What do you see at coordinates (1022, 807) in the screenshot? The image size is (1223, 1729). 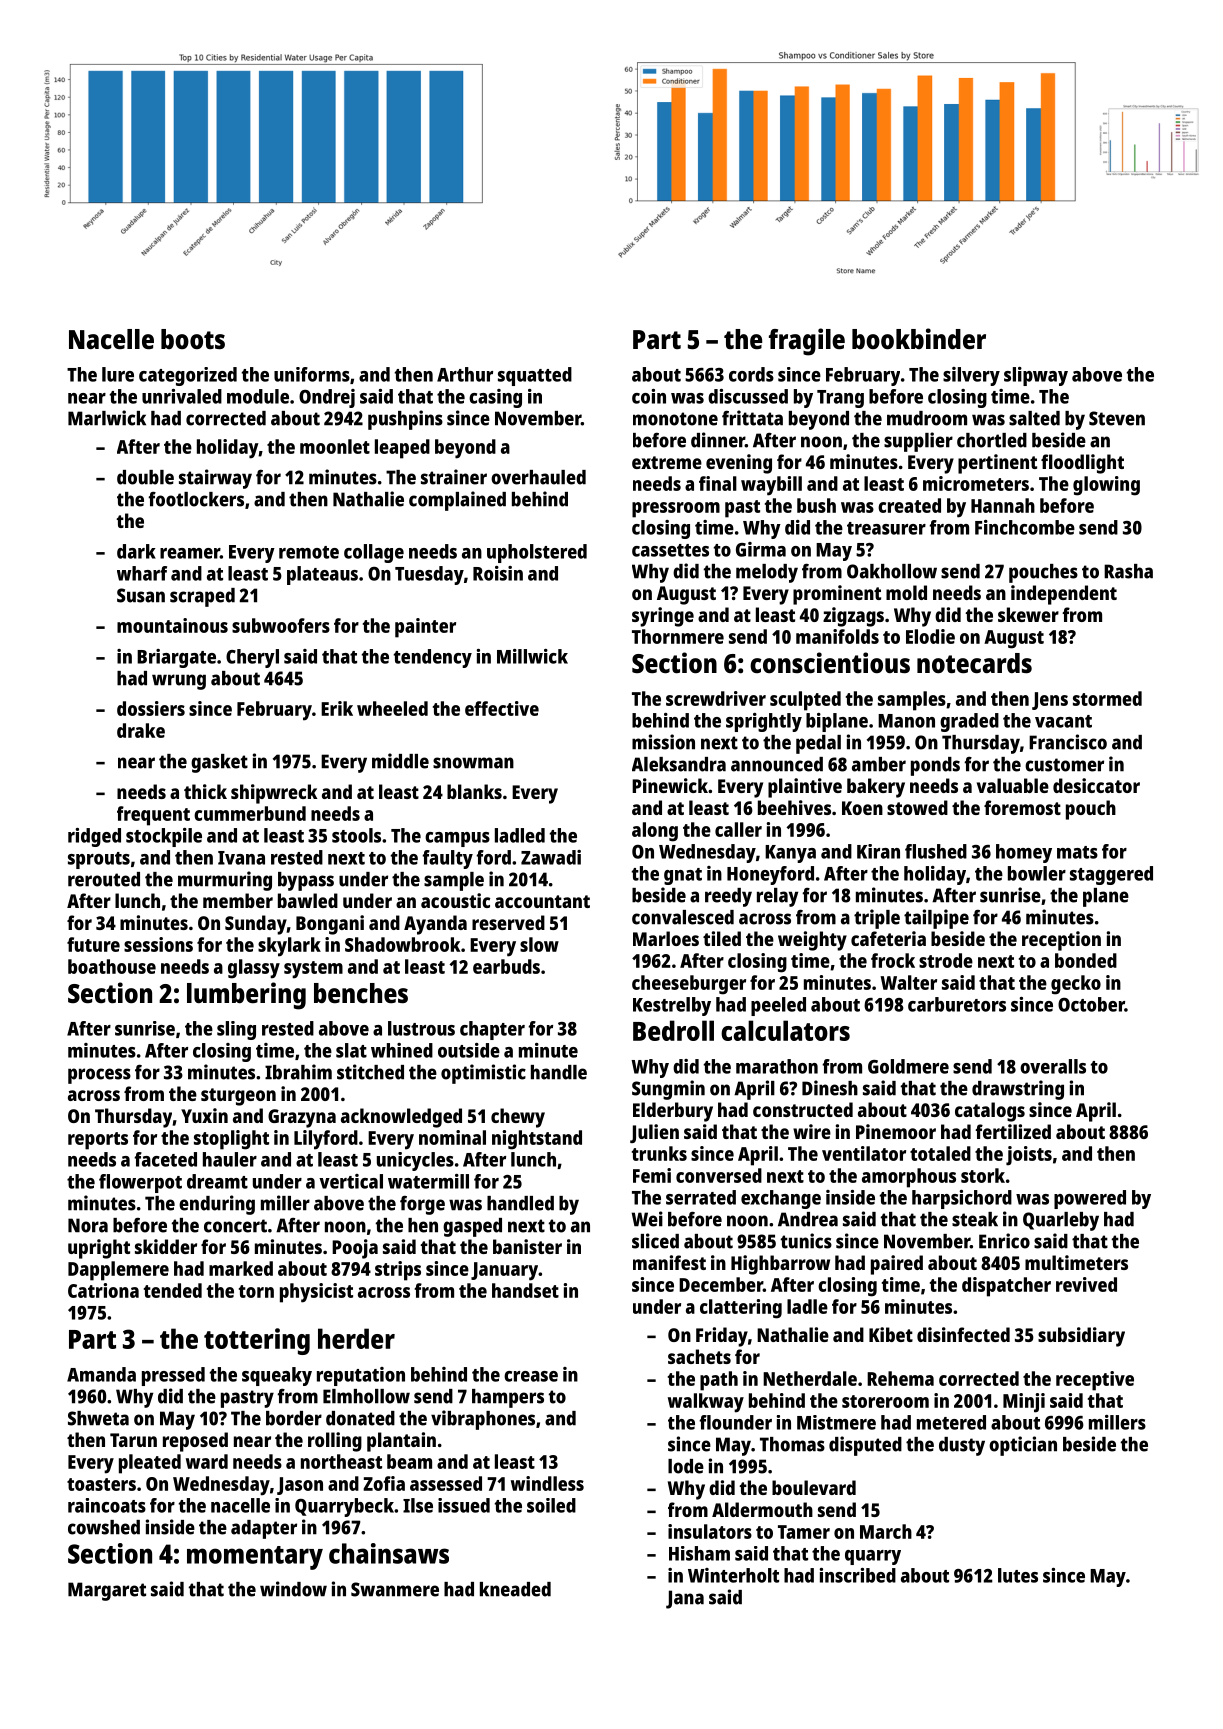 I see `foremost` at bounding box center [1022, 807].
